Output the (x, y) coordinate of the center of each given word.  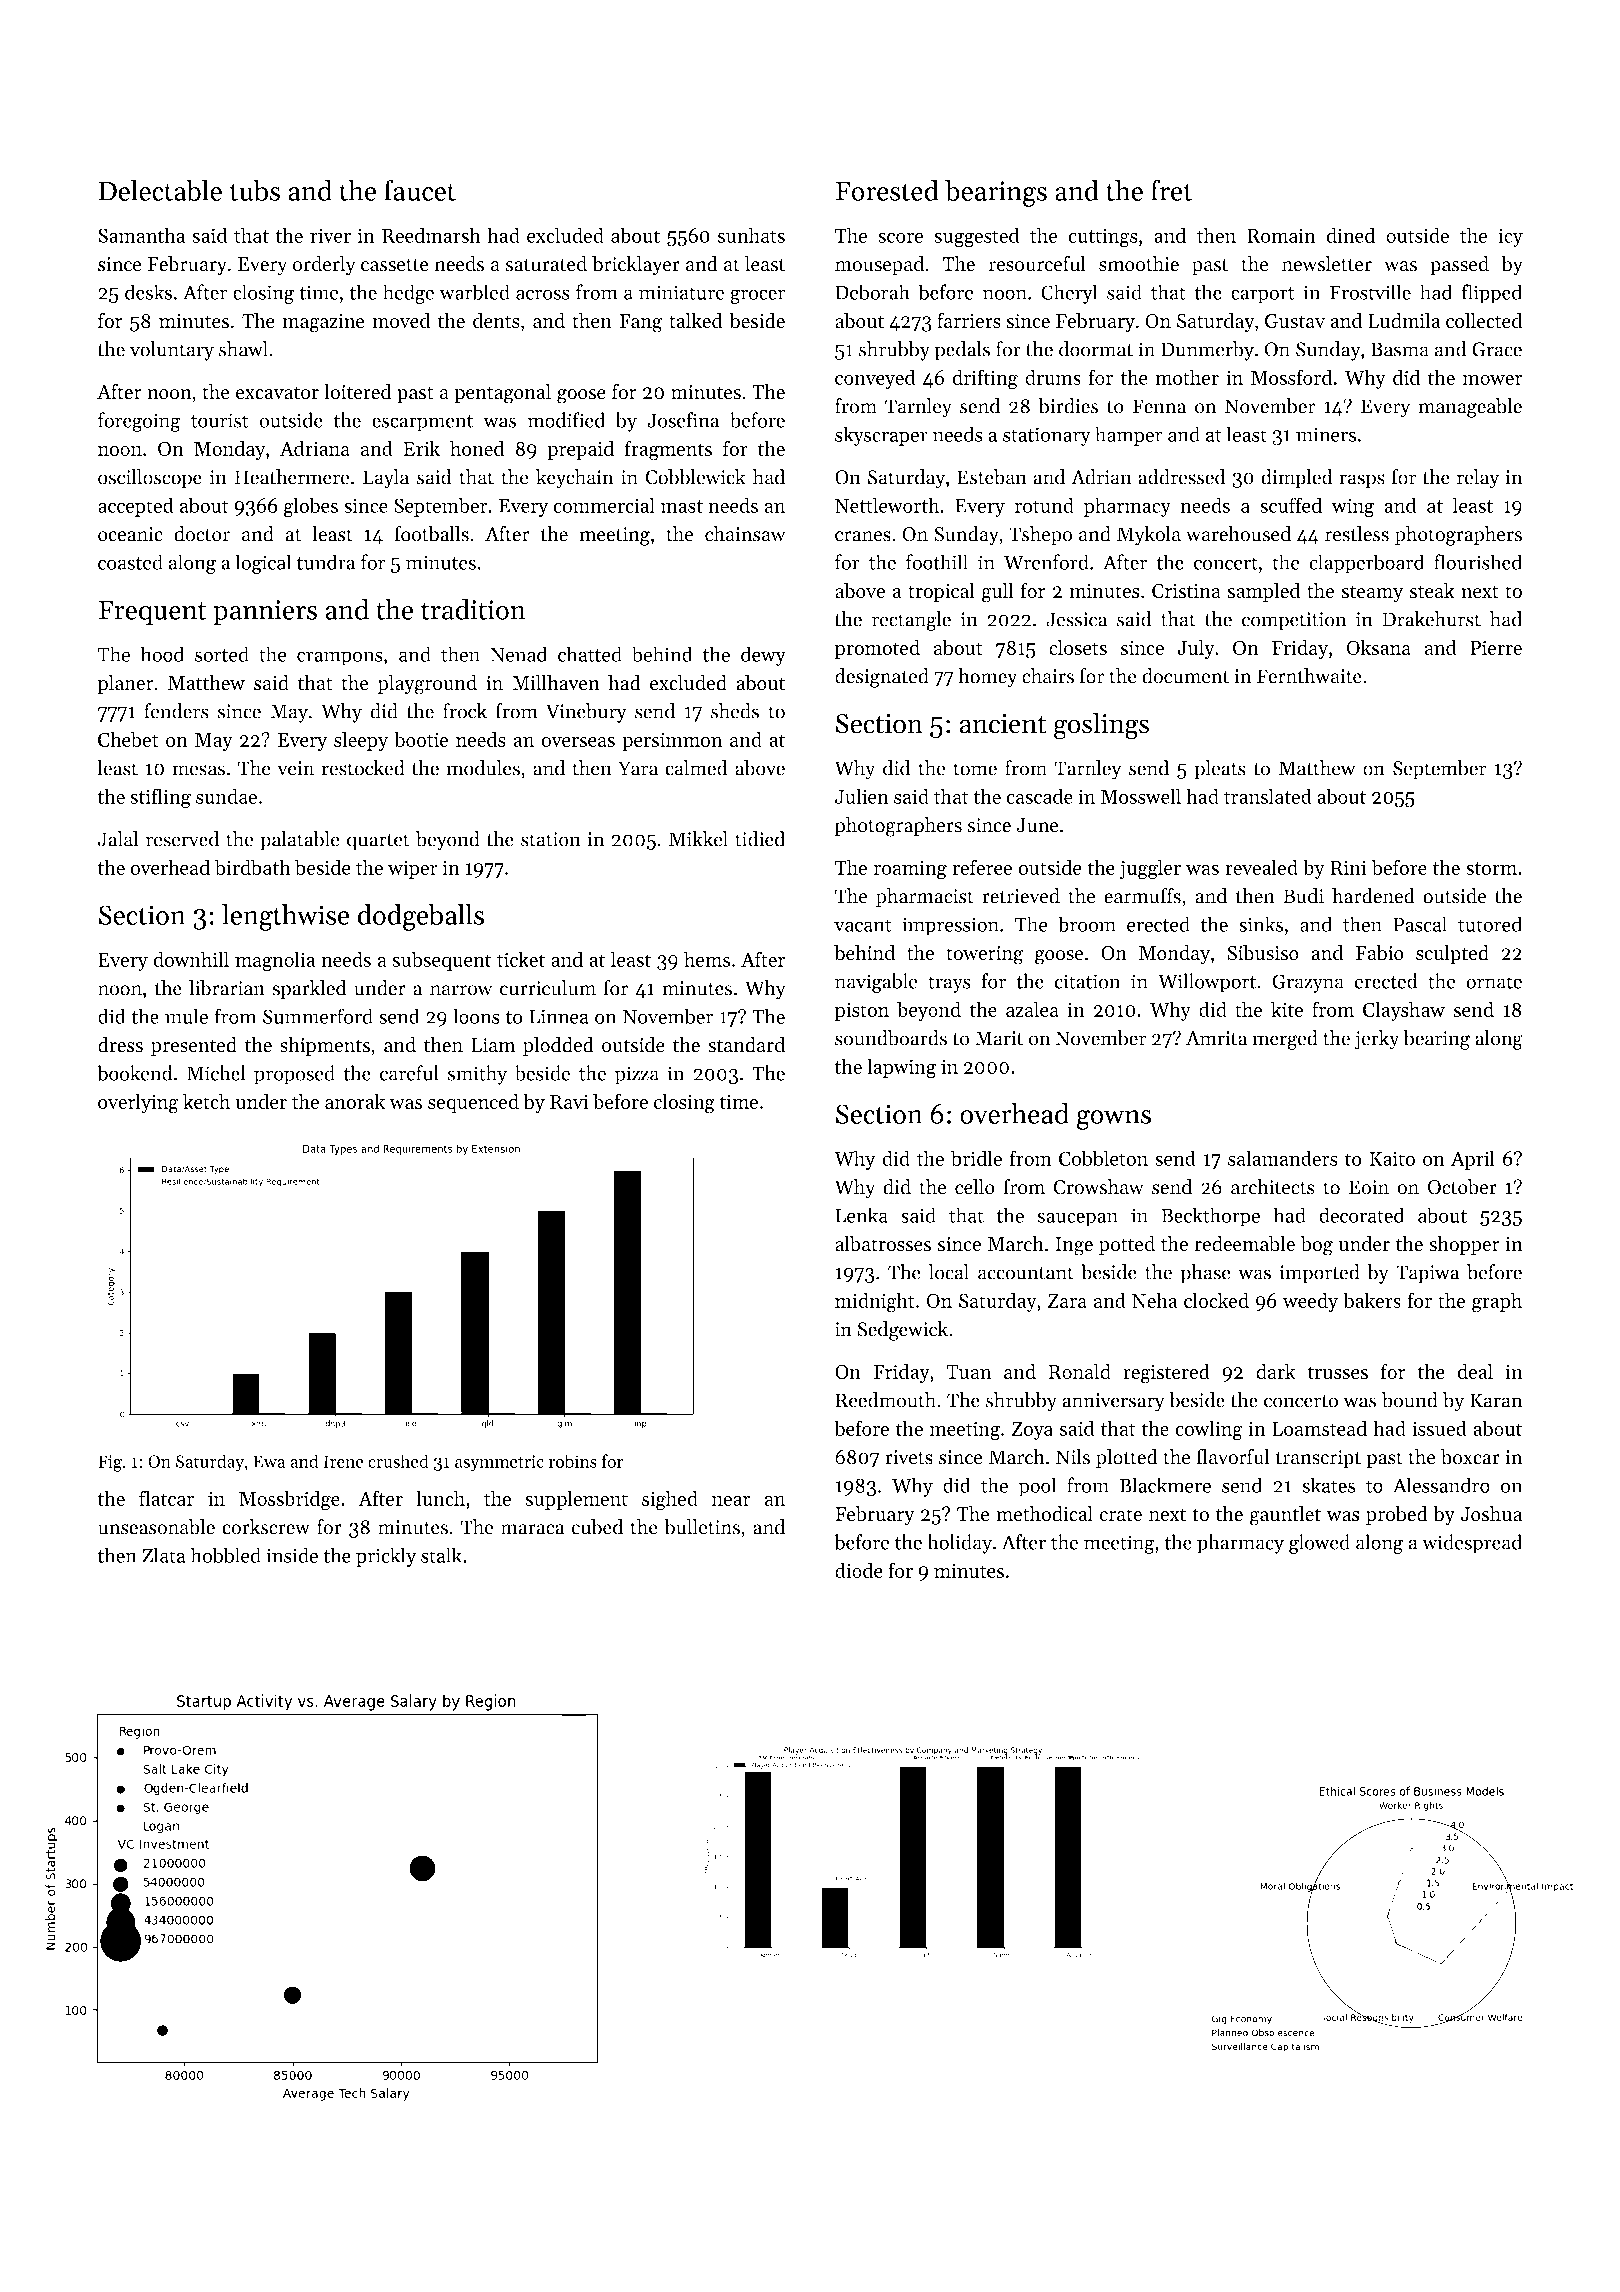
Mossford (1291, 377)
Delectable (160, 190)
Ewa (269, 1461)
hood (162, 654)
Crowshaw (1099, 1187)
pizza (637, 1075)
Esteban (992, 477)
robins (573, 1461)
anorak (355, 1101)
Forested (887, 190)
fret (1171, 190)
